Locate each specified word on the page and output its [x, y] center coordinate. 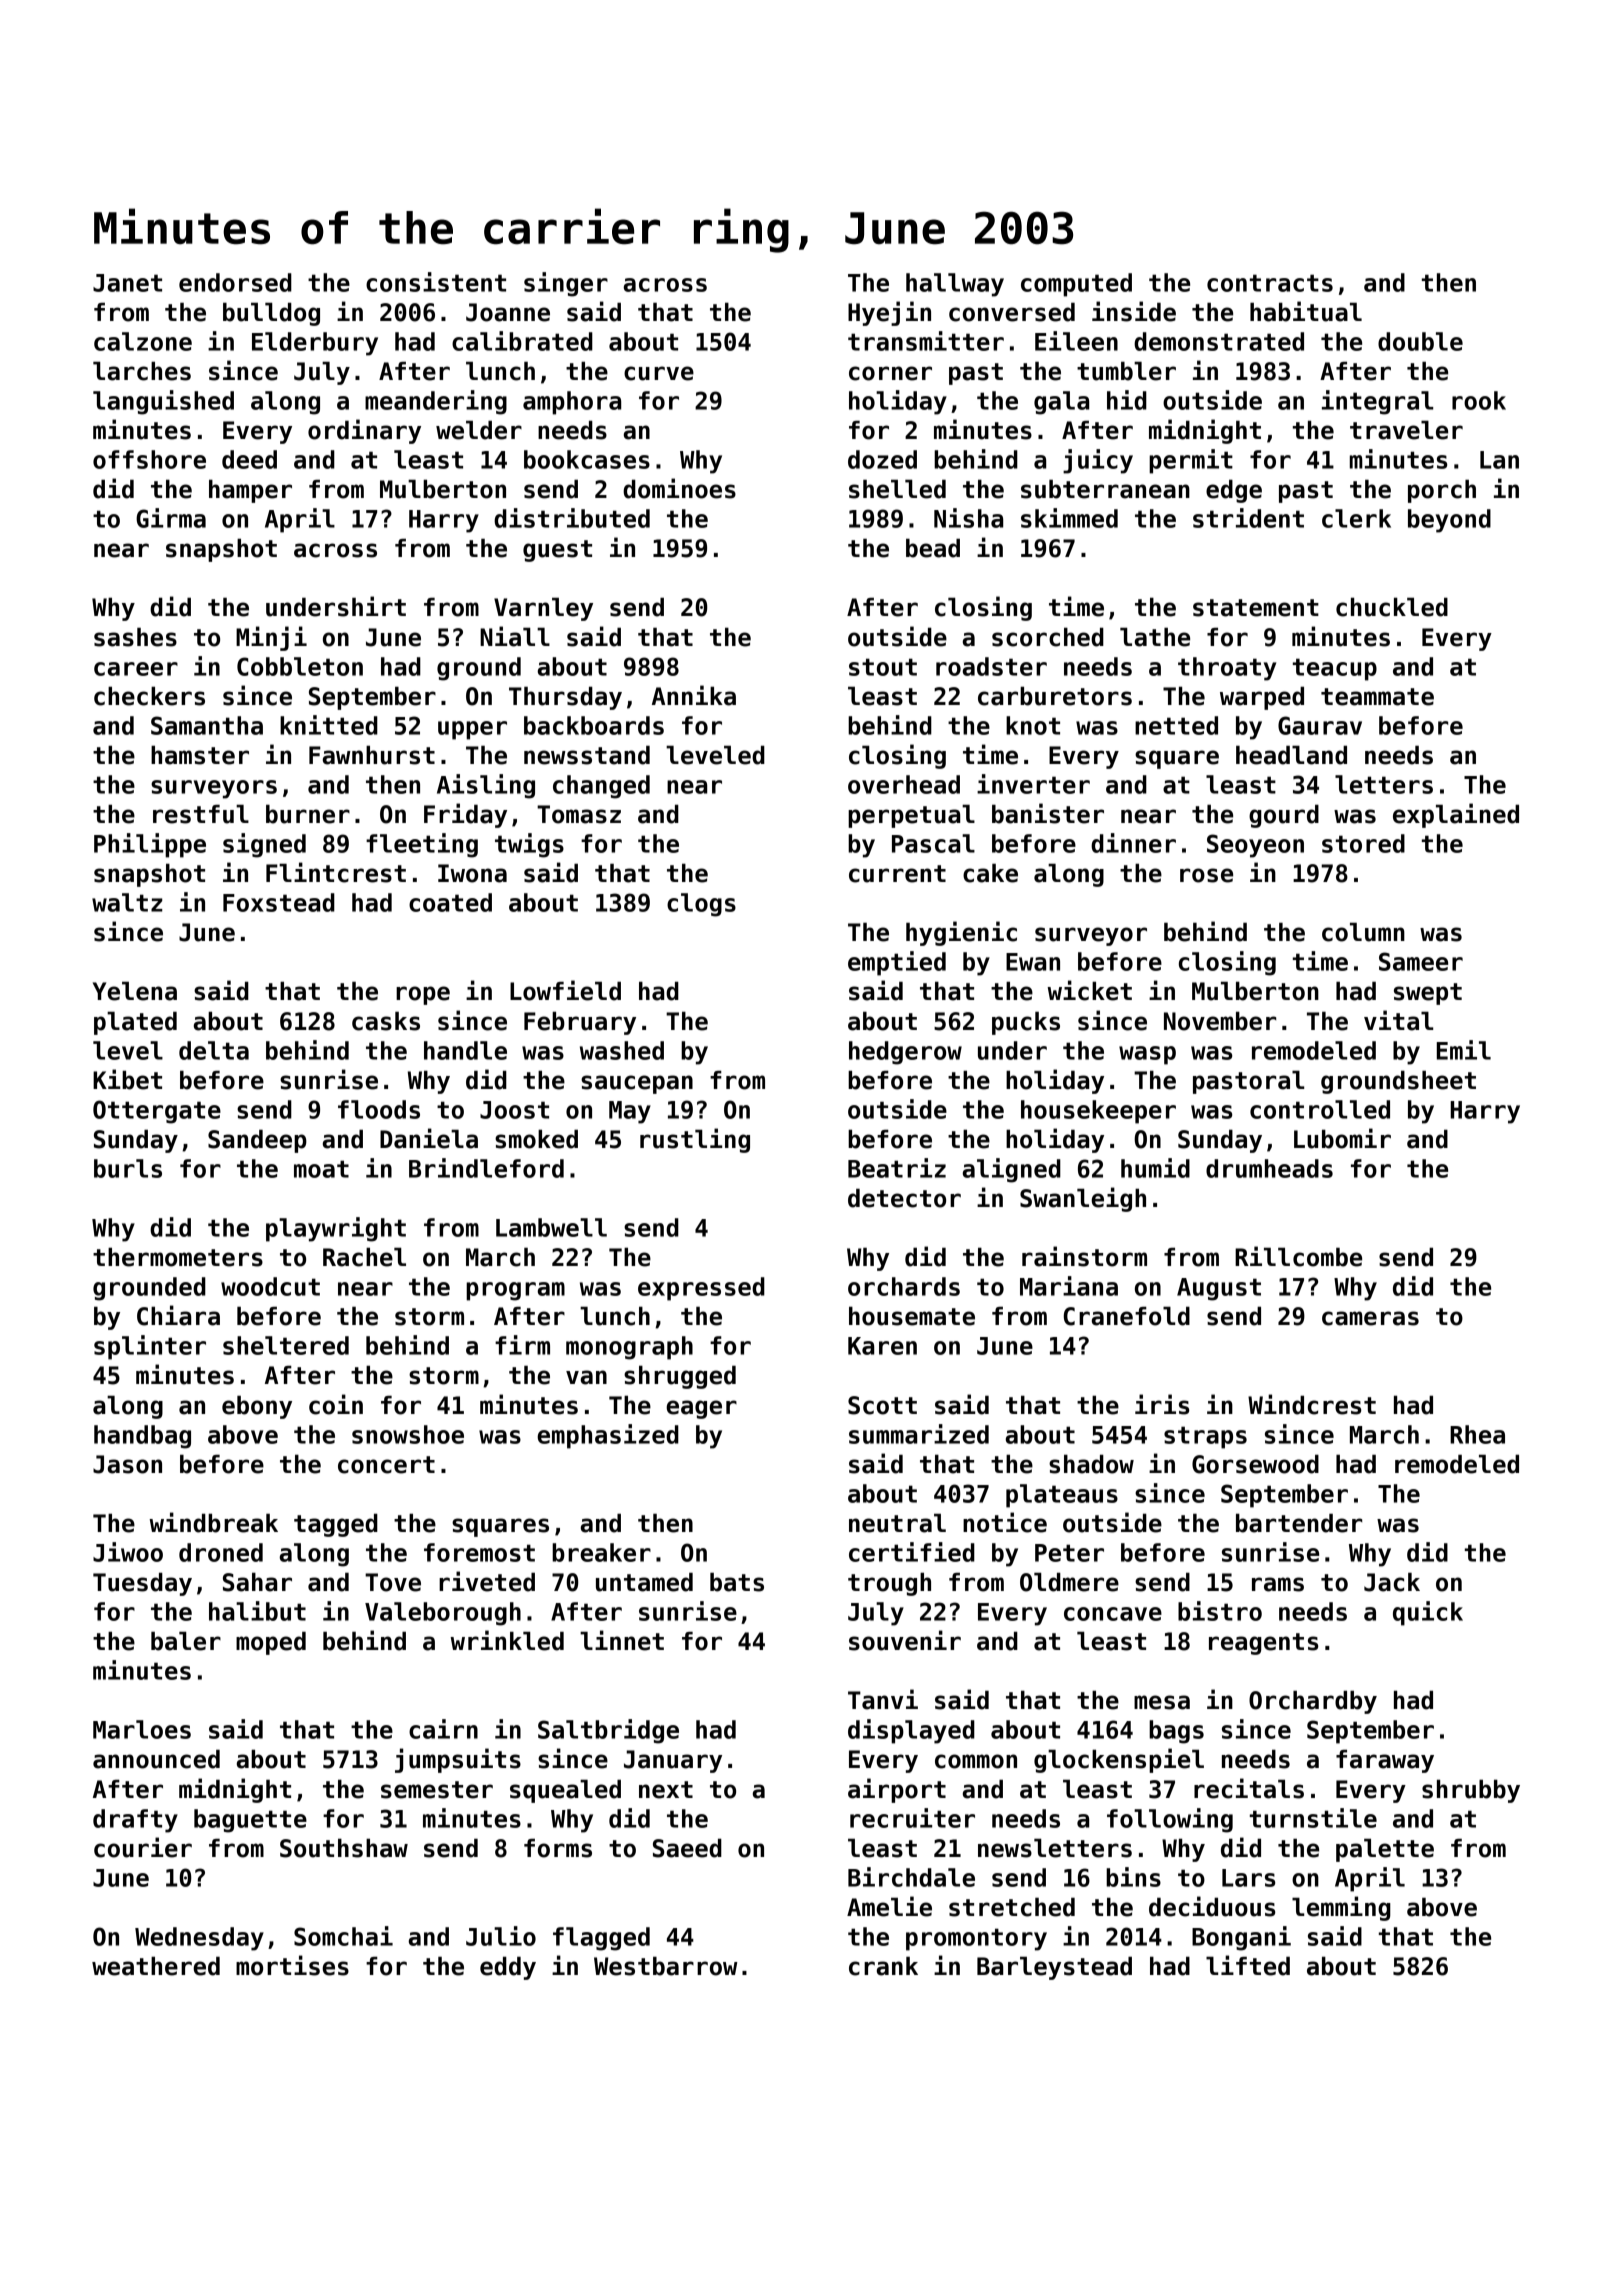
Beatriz [897, 1168]
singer [566, 284]
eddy [508, 1968]
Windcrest [1312, 1404]
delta [214, 1050]
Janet [127, 283]
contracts [1270, 283]
